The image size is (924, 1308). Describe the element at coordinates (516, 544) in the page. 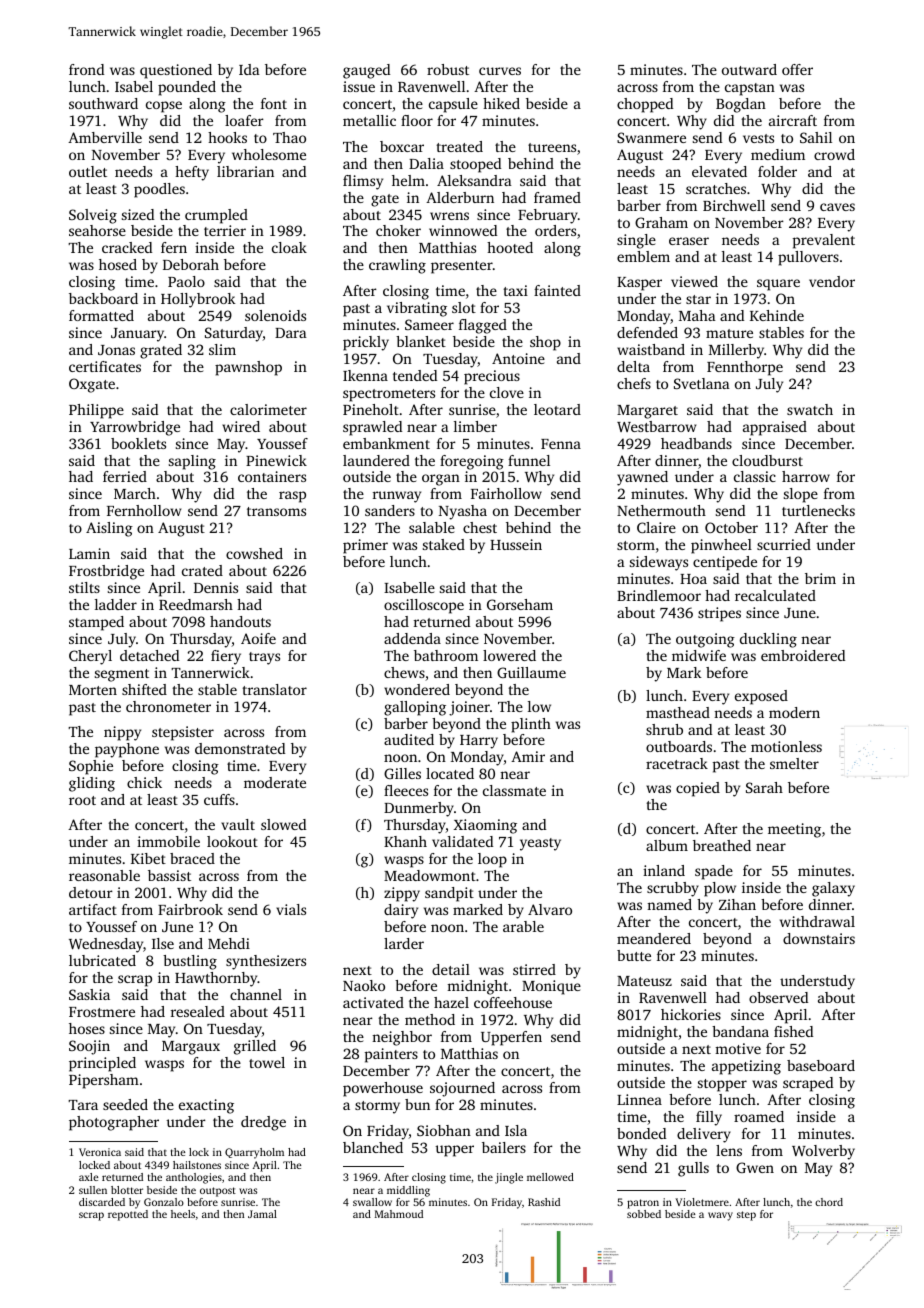

I see `Hussein` at that location.
